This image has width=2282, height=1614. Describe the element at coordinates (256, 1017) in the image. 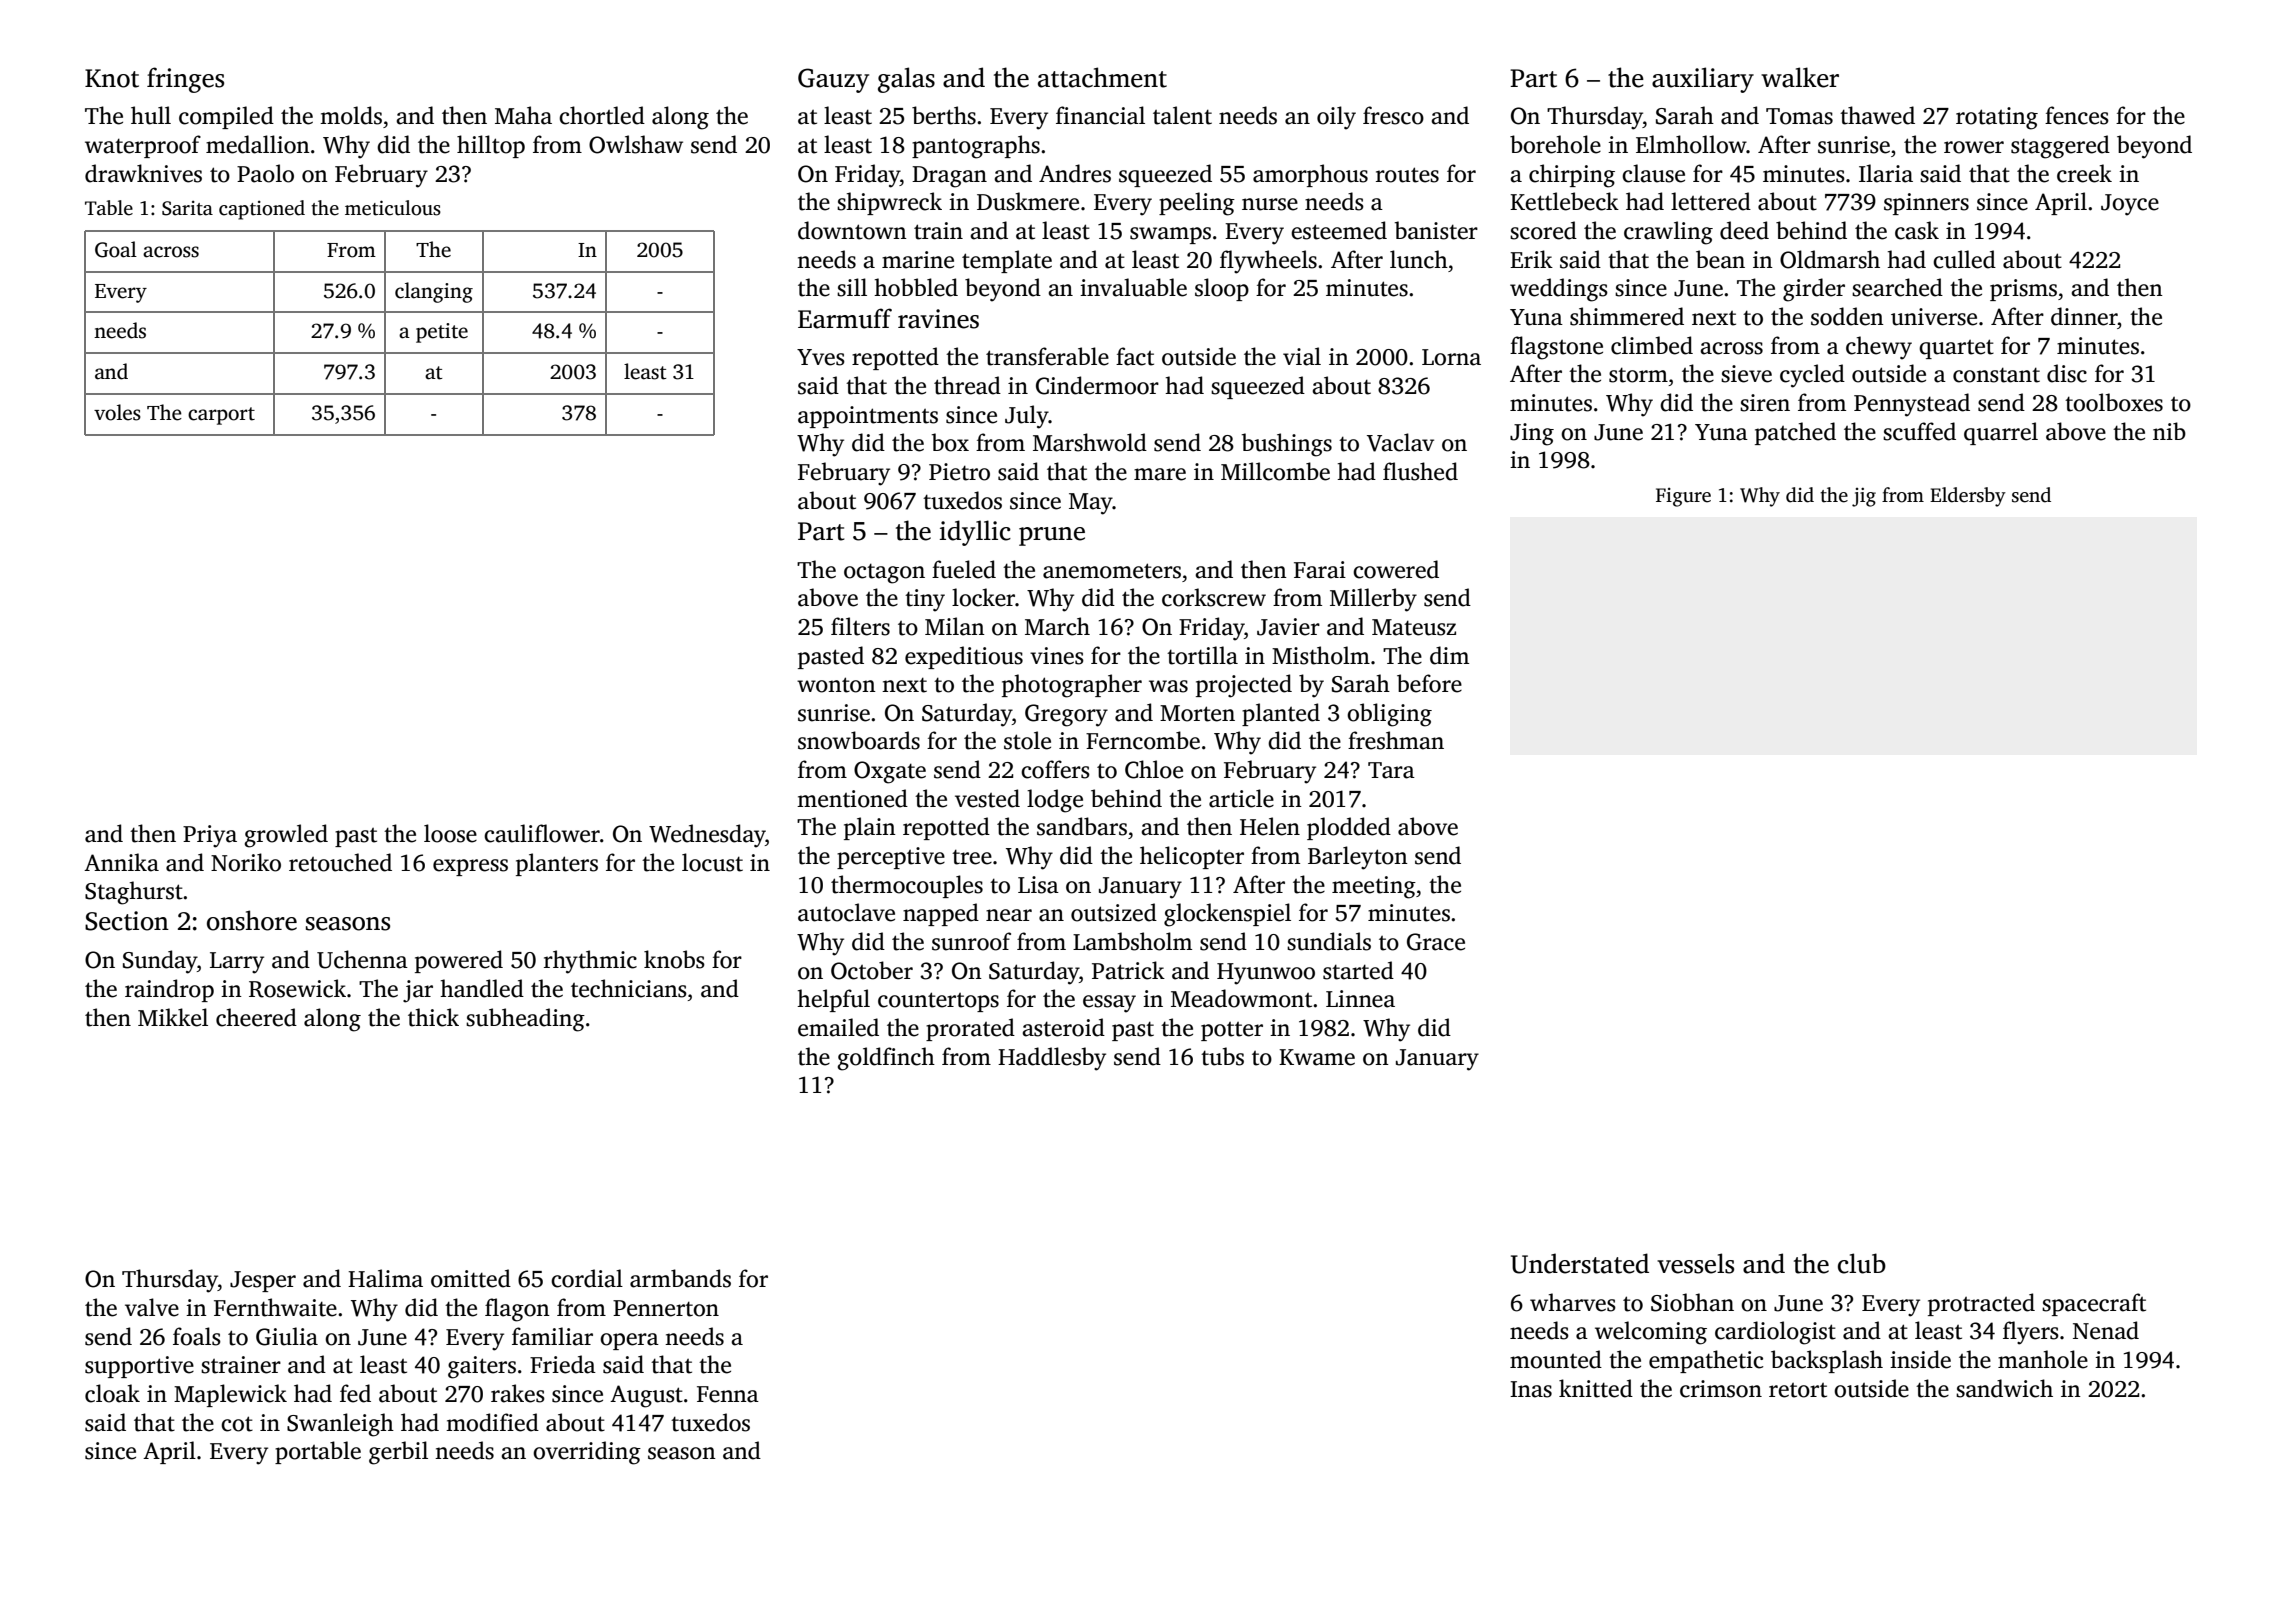

I see `cheered` at that location.
